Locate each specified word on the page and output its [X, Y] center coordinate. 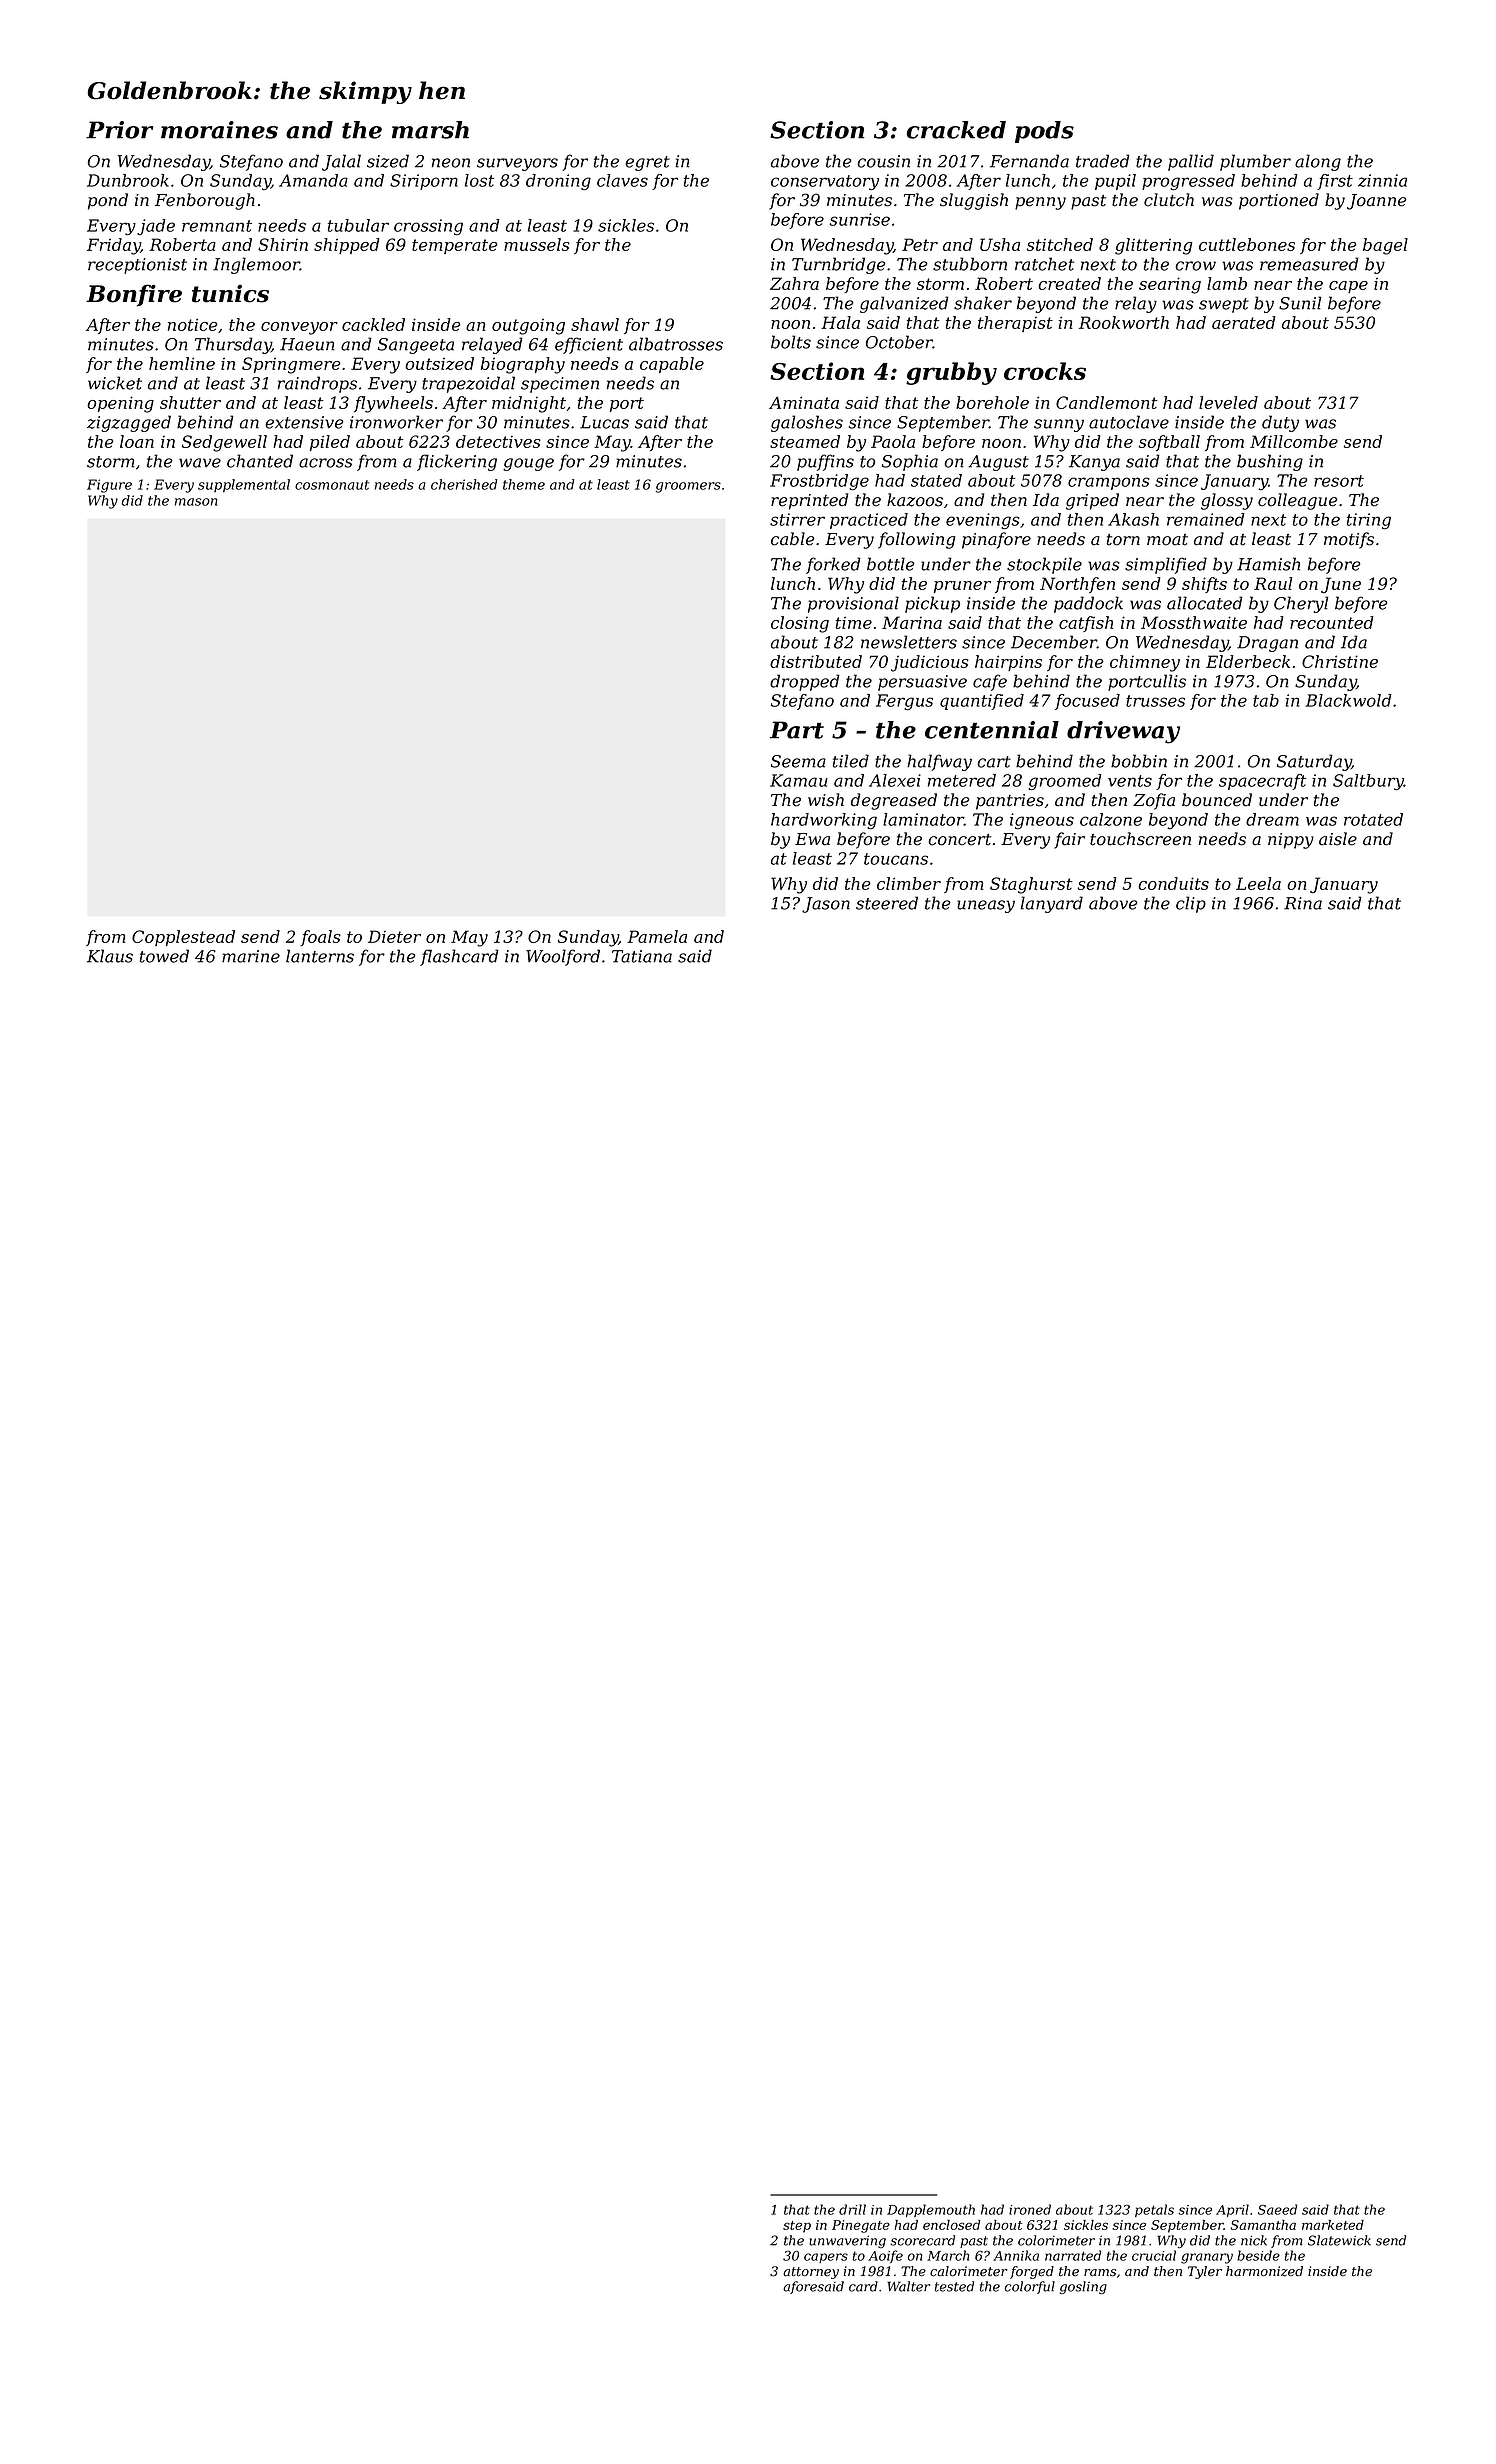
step [797, 2227]
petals [1154, 2210]
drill [852, 2209]
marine [251, 956]
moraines [219, 130]
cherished [464, 484]
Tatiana [642, 956]
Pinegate [861, 2226]
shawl [595, 324]
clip [1191, 904]
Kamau [799, 780]
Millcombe [1294, 441]
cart [994, 762]
